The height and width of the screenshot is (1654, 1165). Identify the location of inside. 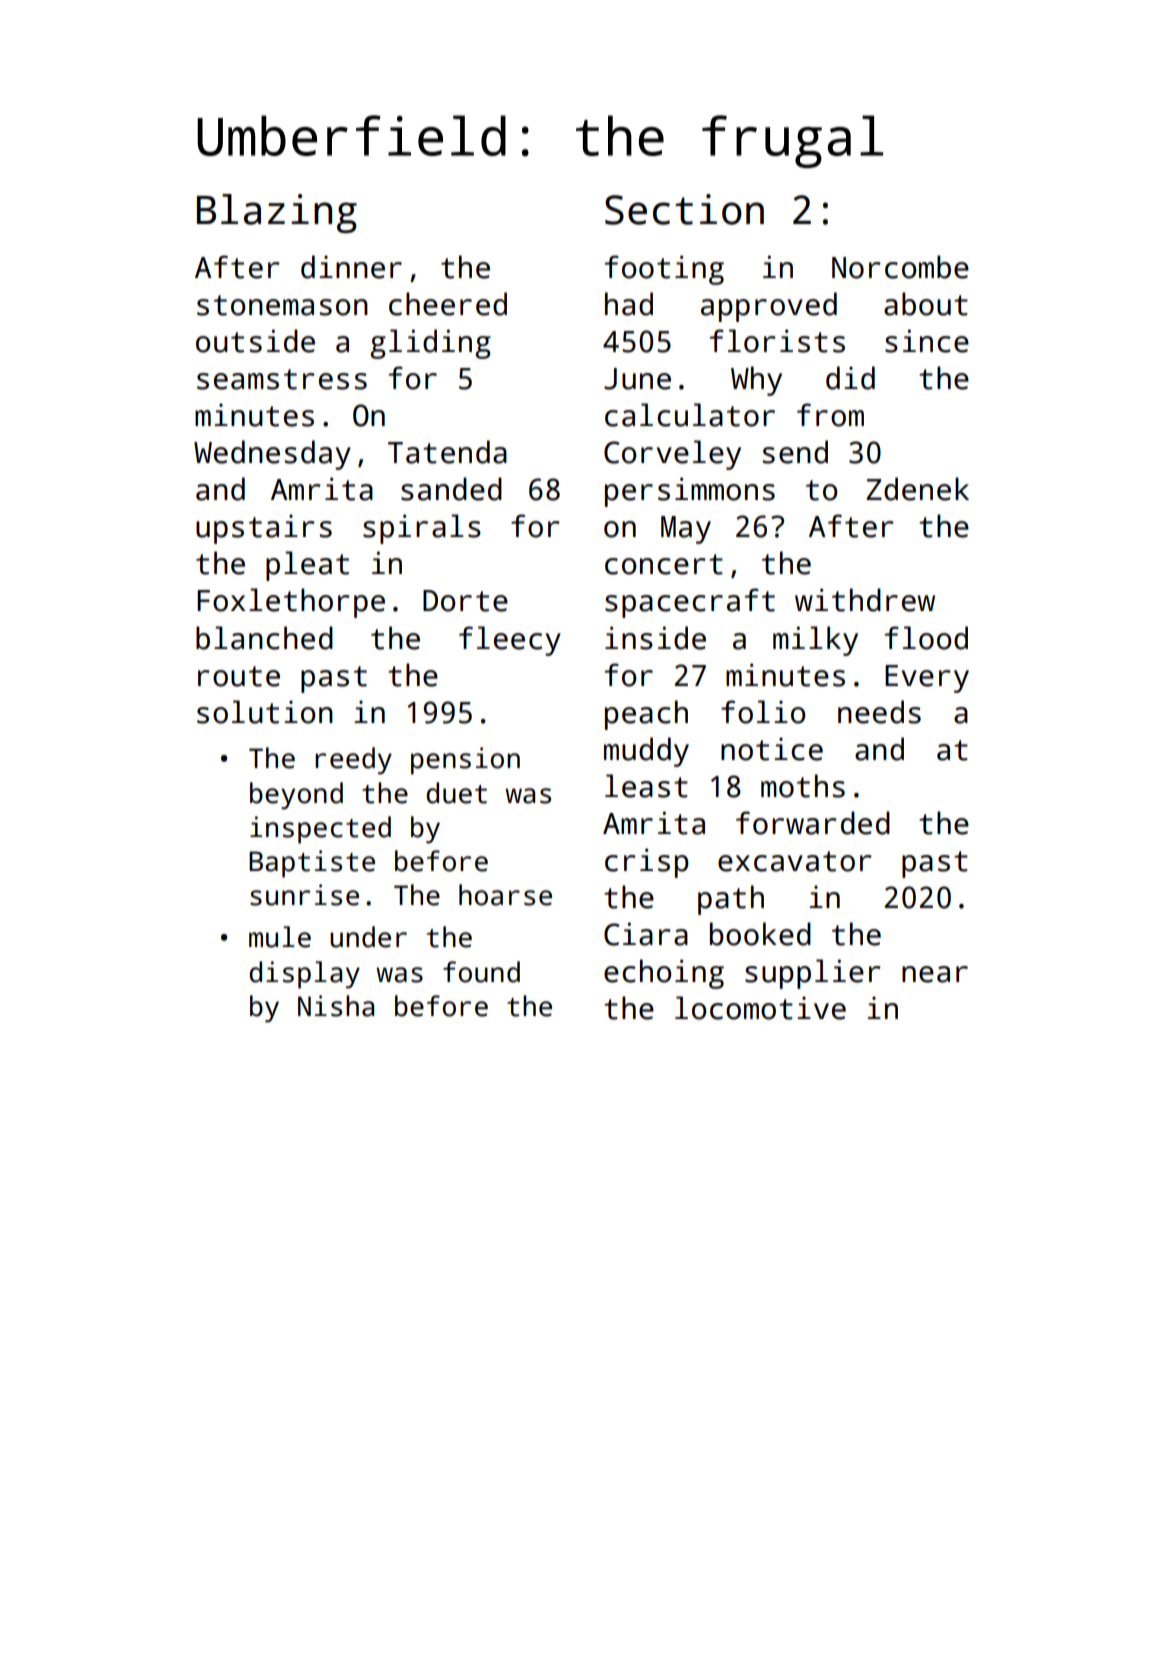
(655, 638).
